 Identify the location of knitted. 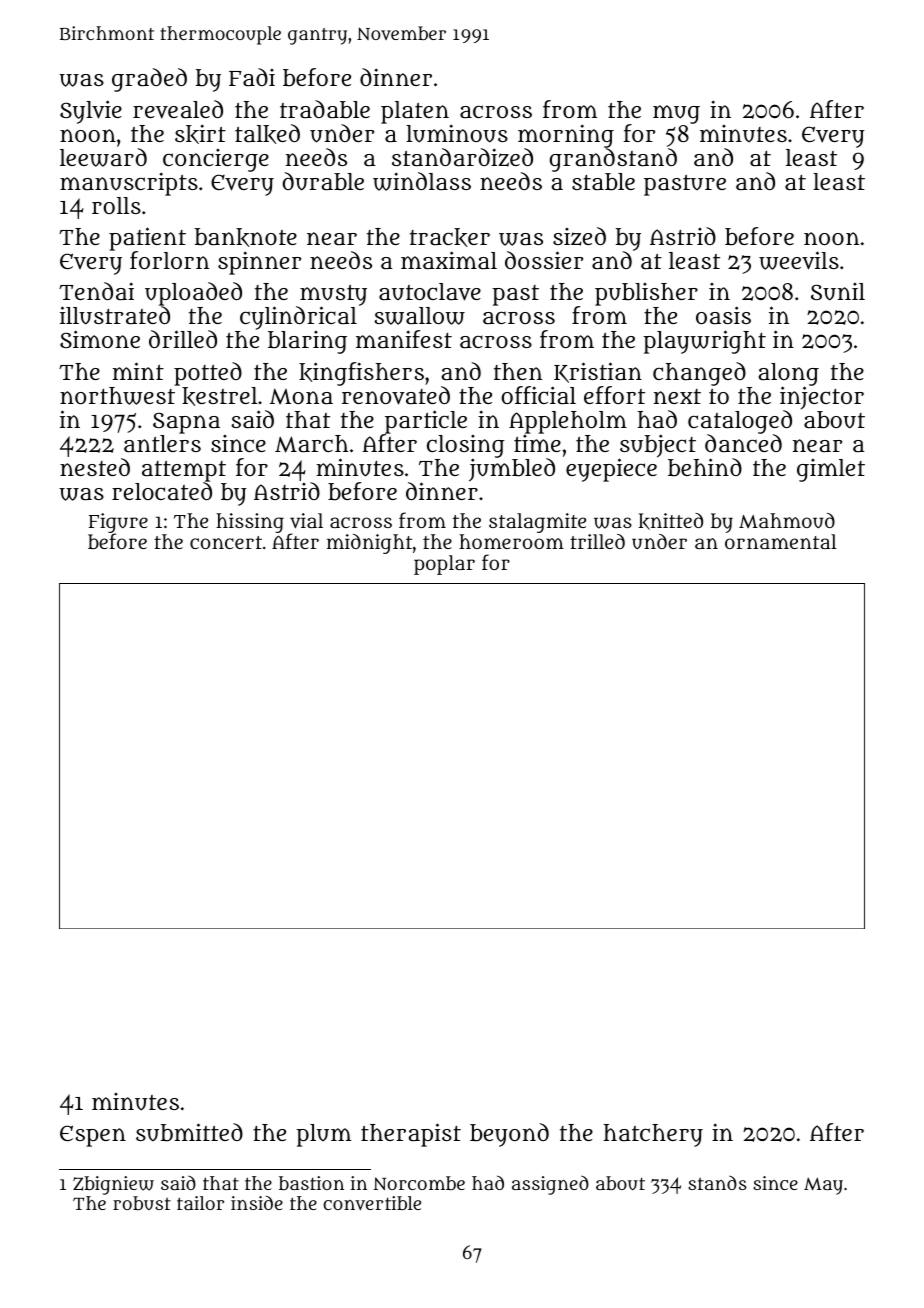
(671, 521).
